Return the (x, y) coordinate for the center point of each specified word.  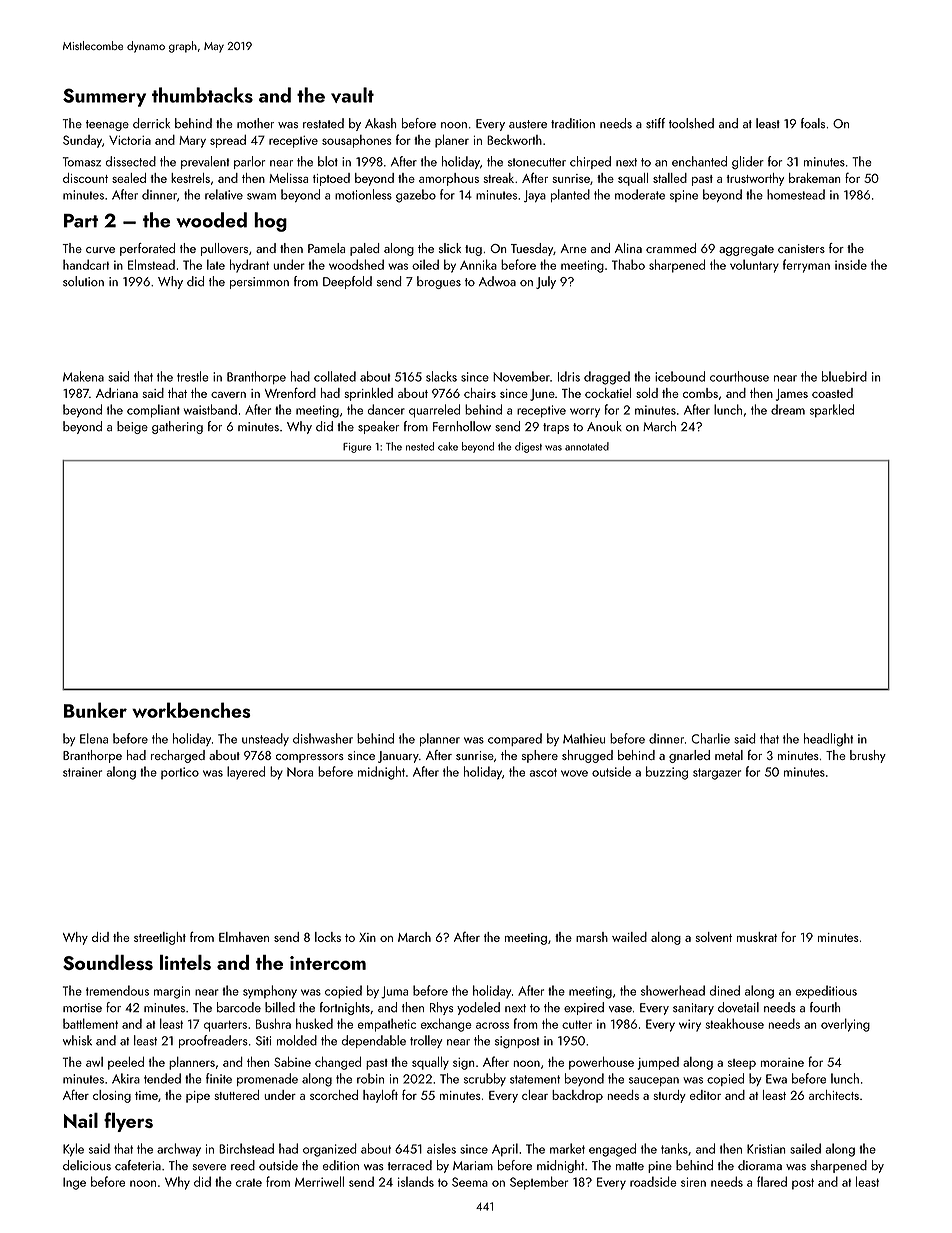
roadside (653, 1181)
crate (249, 1183)
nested (420, 446)
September (539, 1183)
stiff (655, 123)
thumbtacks (202, 95)
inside (851, 264)
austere (528, 124)
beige (132, 427)
